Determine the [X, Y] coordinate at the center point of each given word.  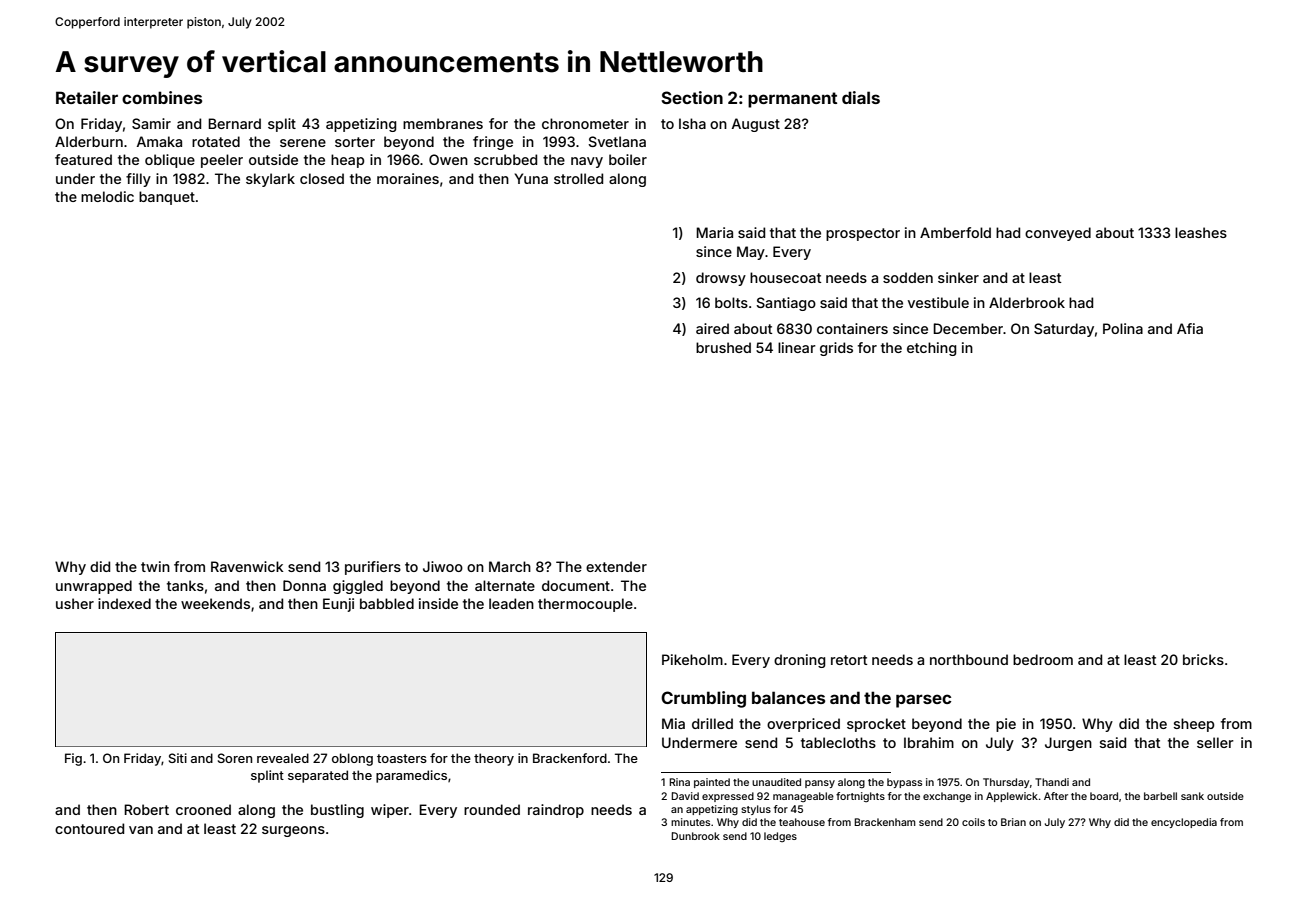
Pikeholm [692, 659]
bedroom [1043, 659]
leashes [1201, 232]
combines [162, 97]
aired [712, 328]
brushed [723, 347]
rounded [492, 809]
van [141, 830]
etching [931, 349]
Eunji [338, 605]
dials [861, 97]
